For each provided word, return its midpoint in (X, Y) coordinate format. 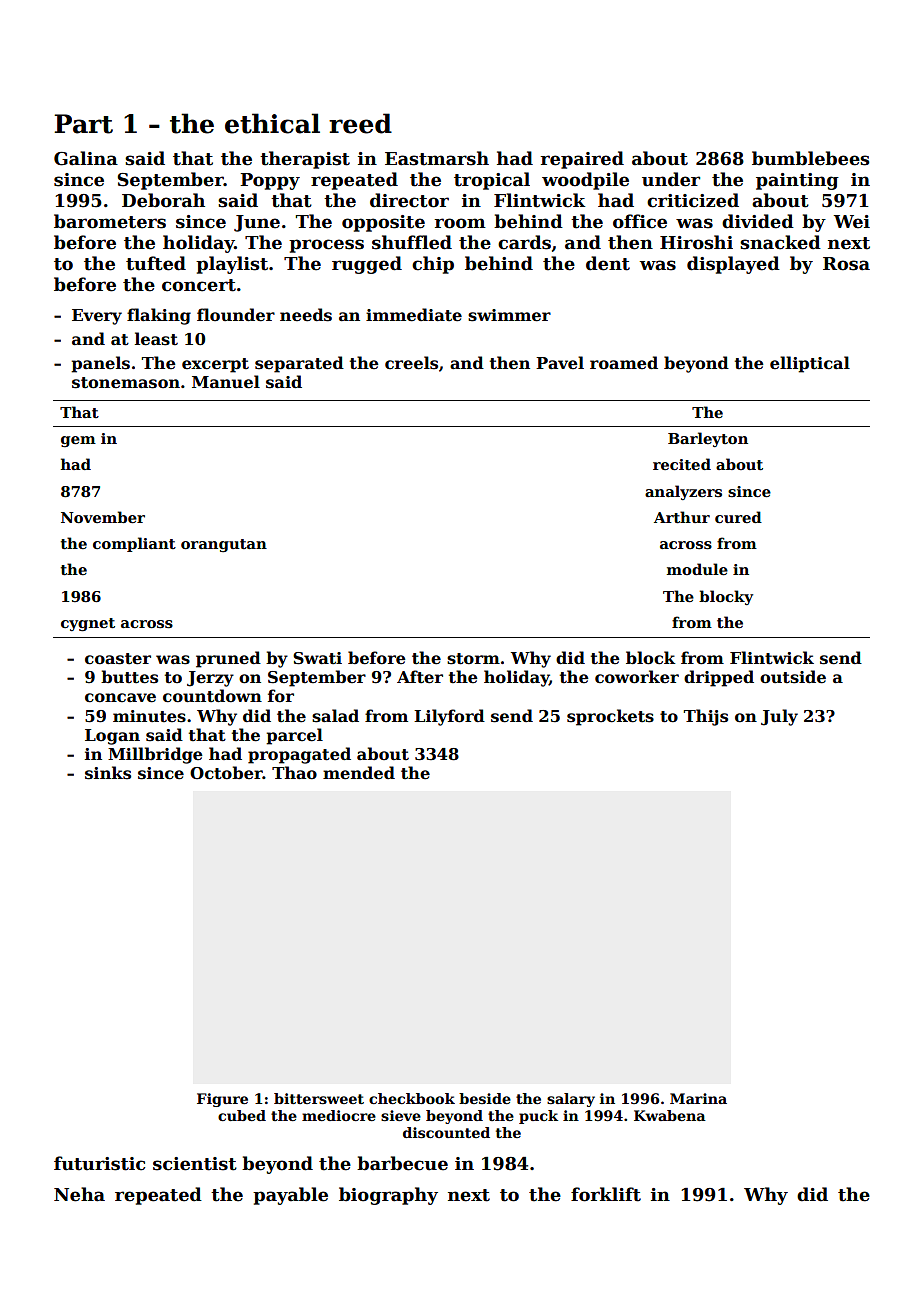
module (697, 569)
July (779, 717)
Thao (294, 773)
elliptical (810, 364)
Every (97, 317)
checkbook (412, 1098)
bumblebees (810, 158)
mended (359, 773)
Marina (698, 1098)
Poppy (270, 181)
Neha (79, 1194)
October (226, 773)
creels (411, 363)
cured (738, 517)
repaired (582, 160)
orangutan (224, 545)
